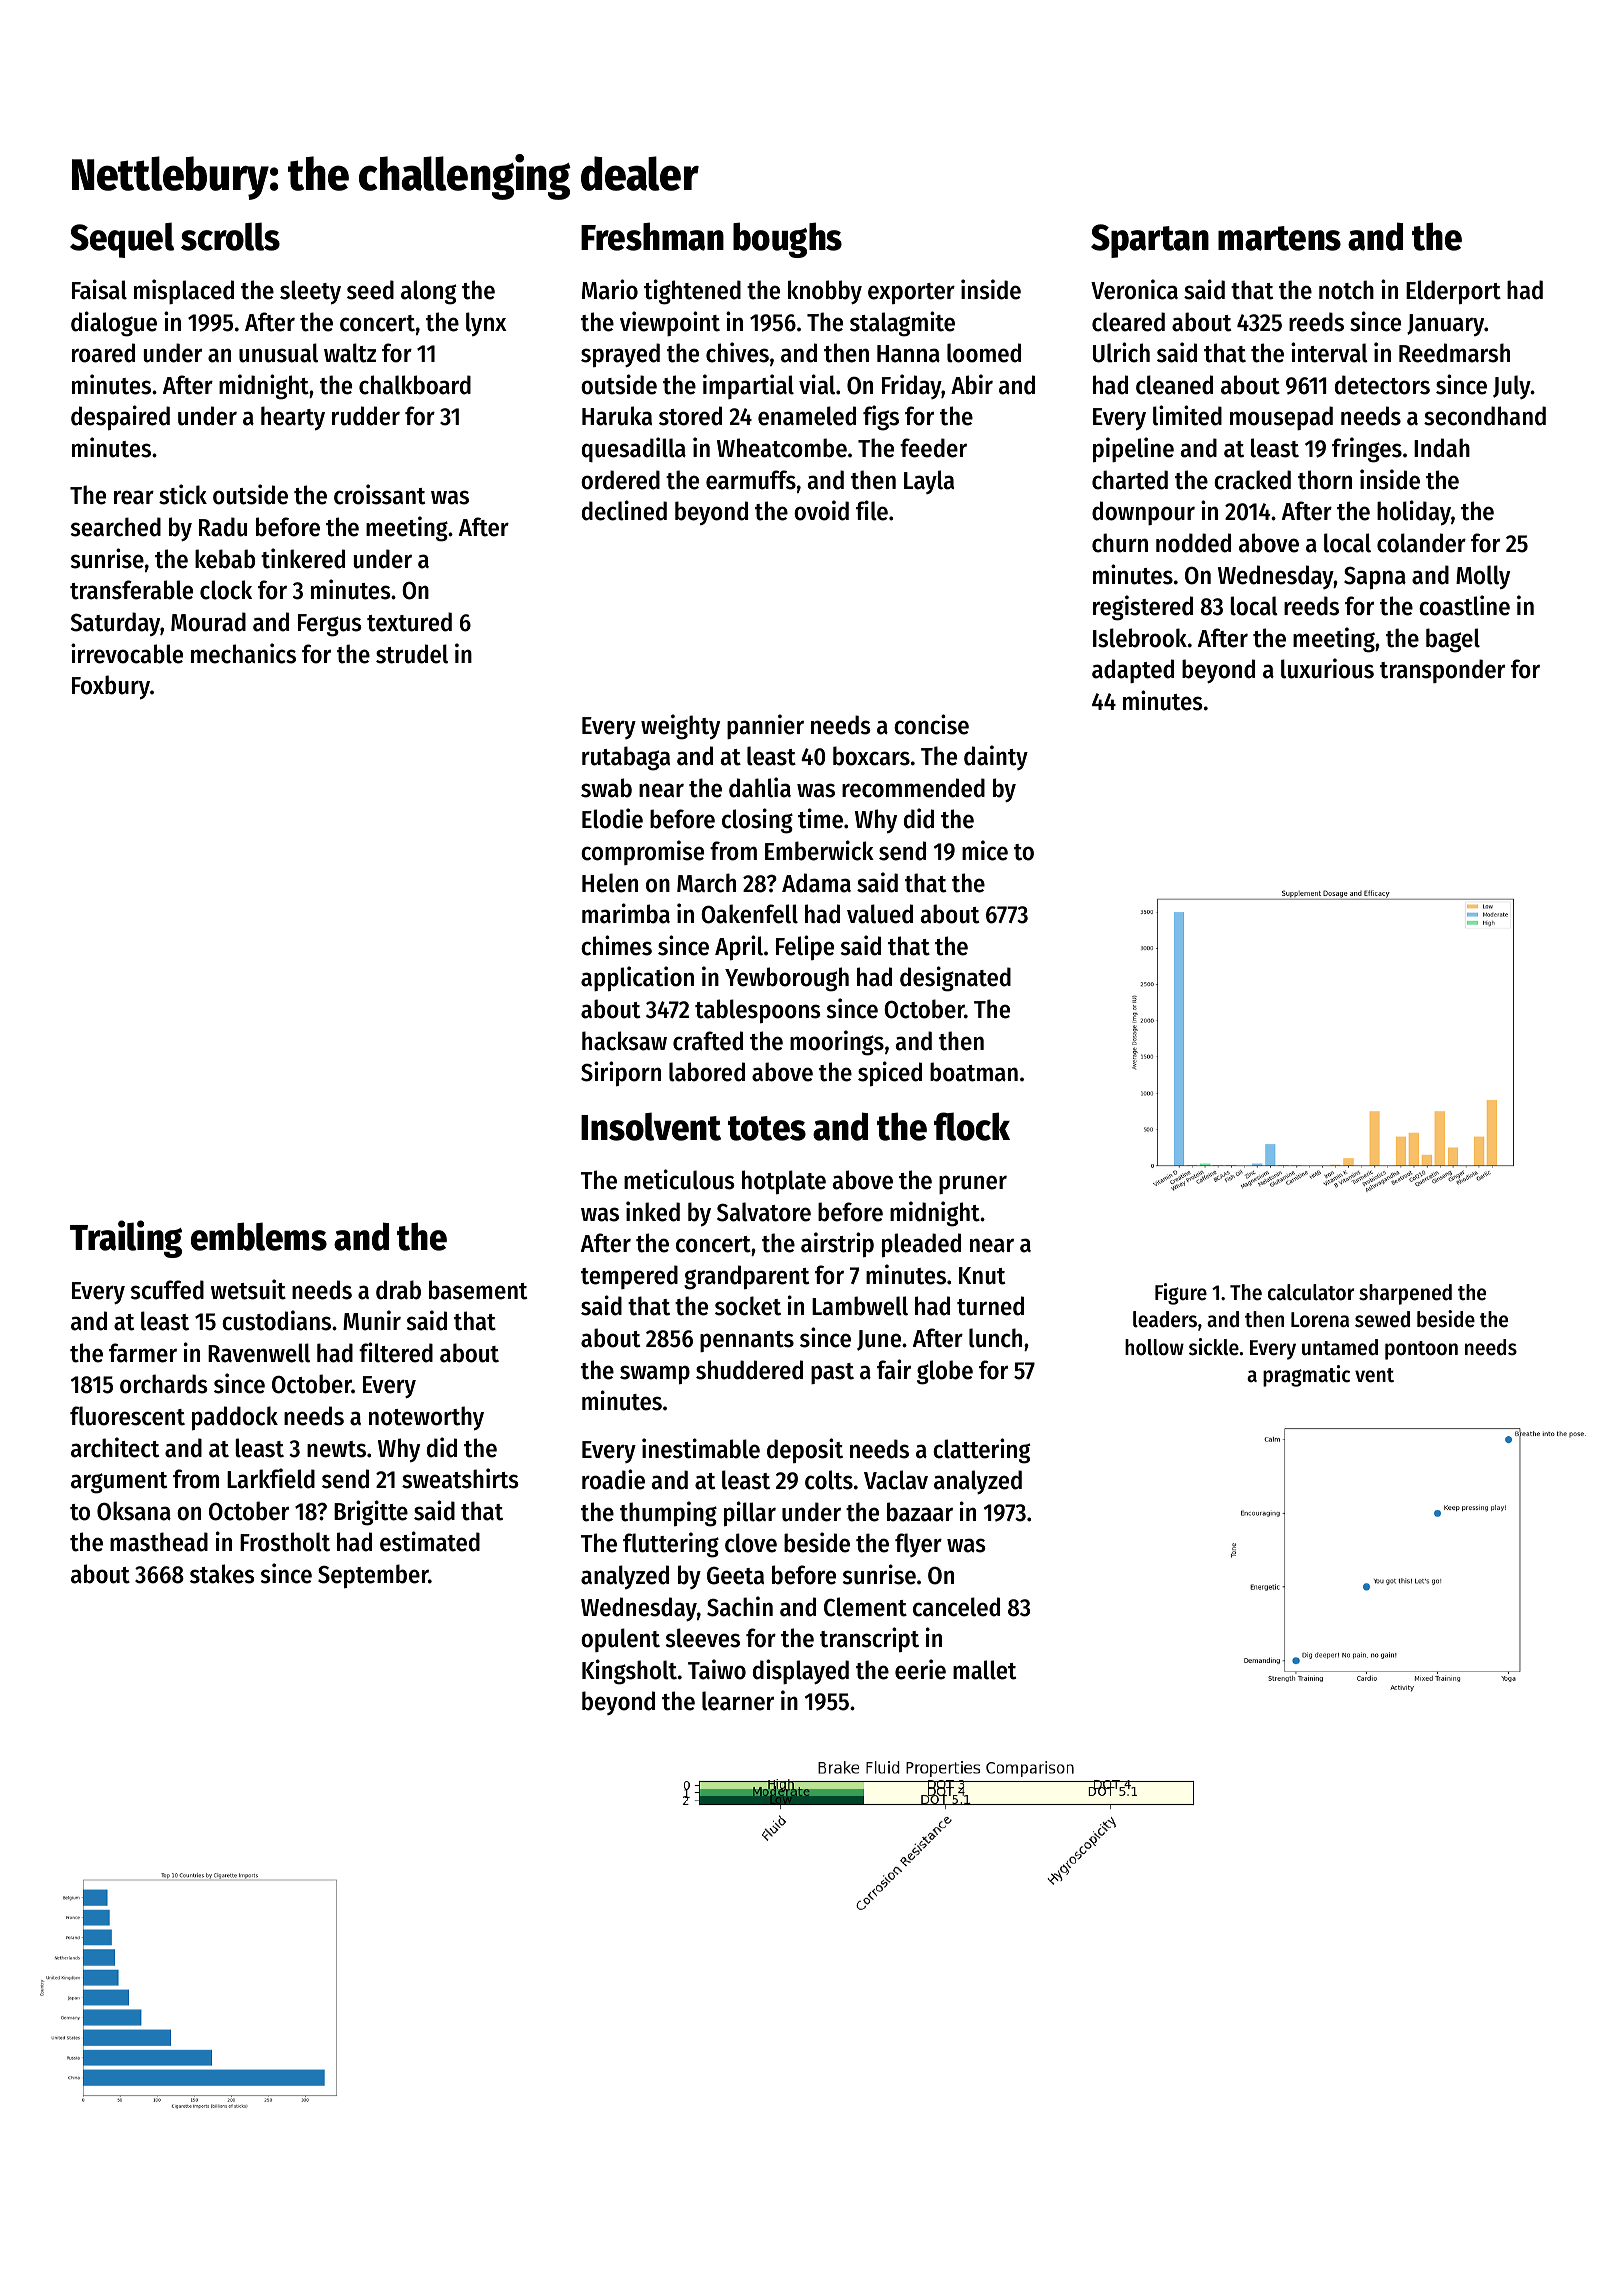 This image has height=2292, width=1620. I want to click on swab, so click(606, 788).
